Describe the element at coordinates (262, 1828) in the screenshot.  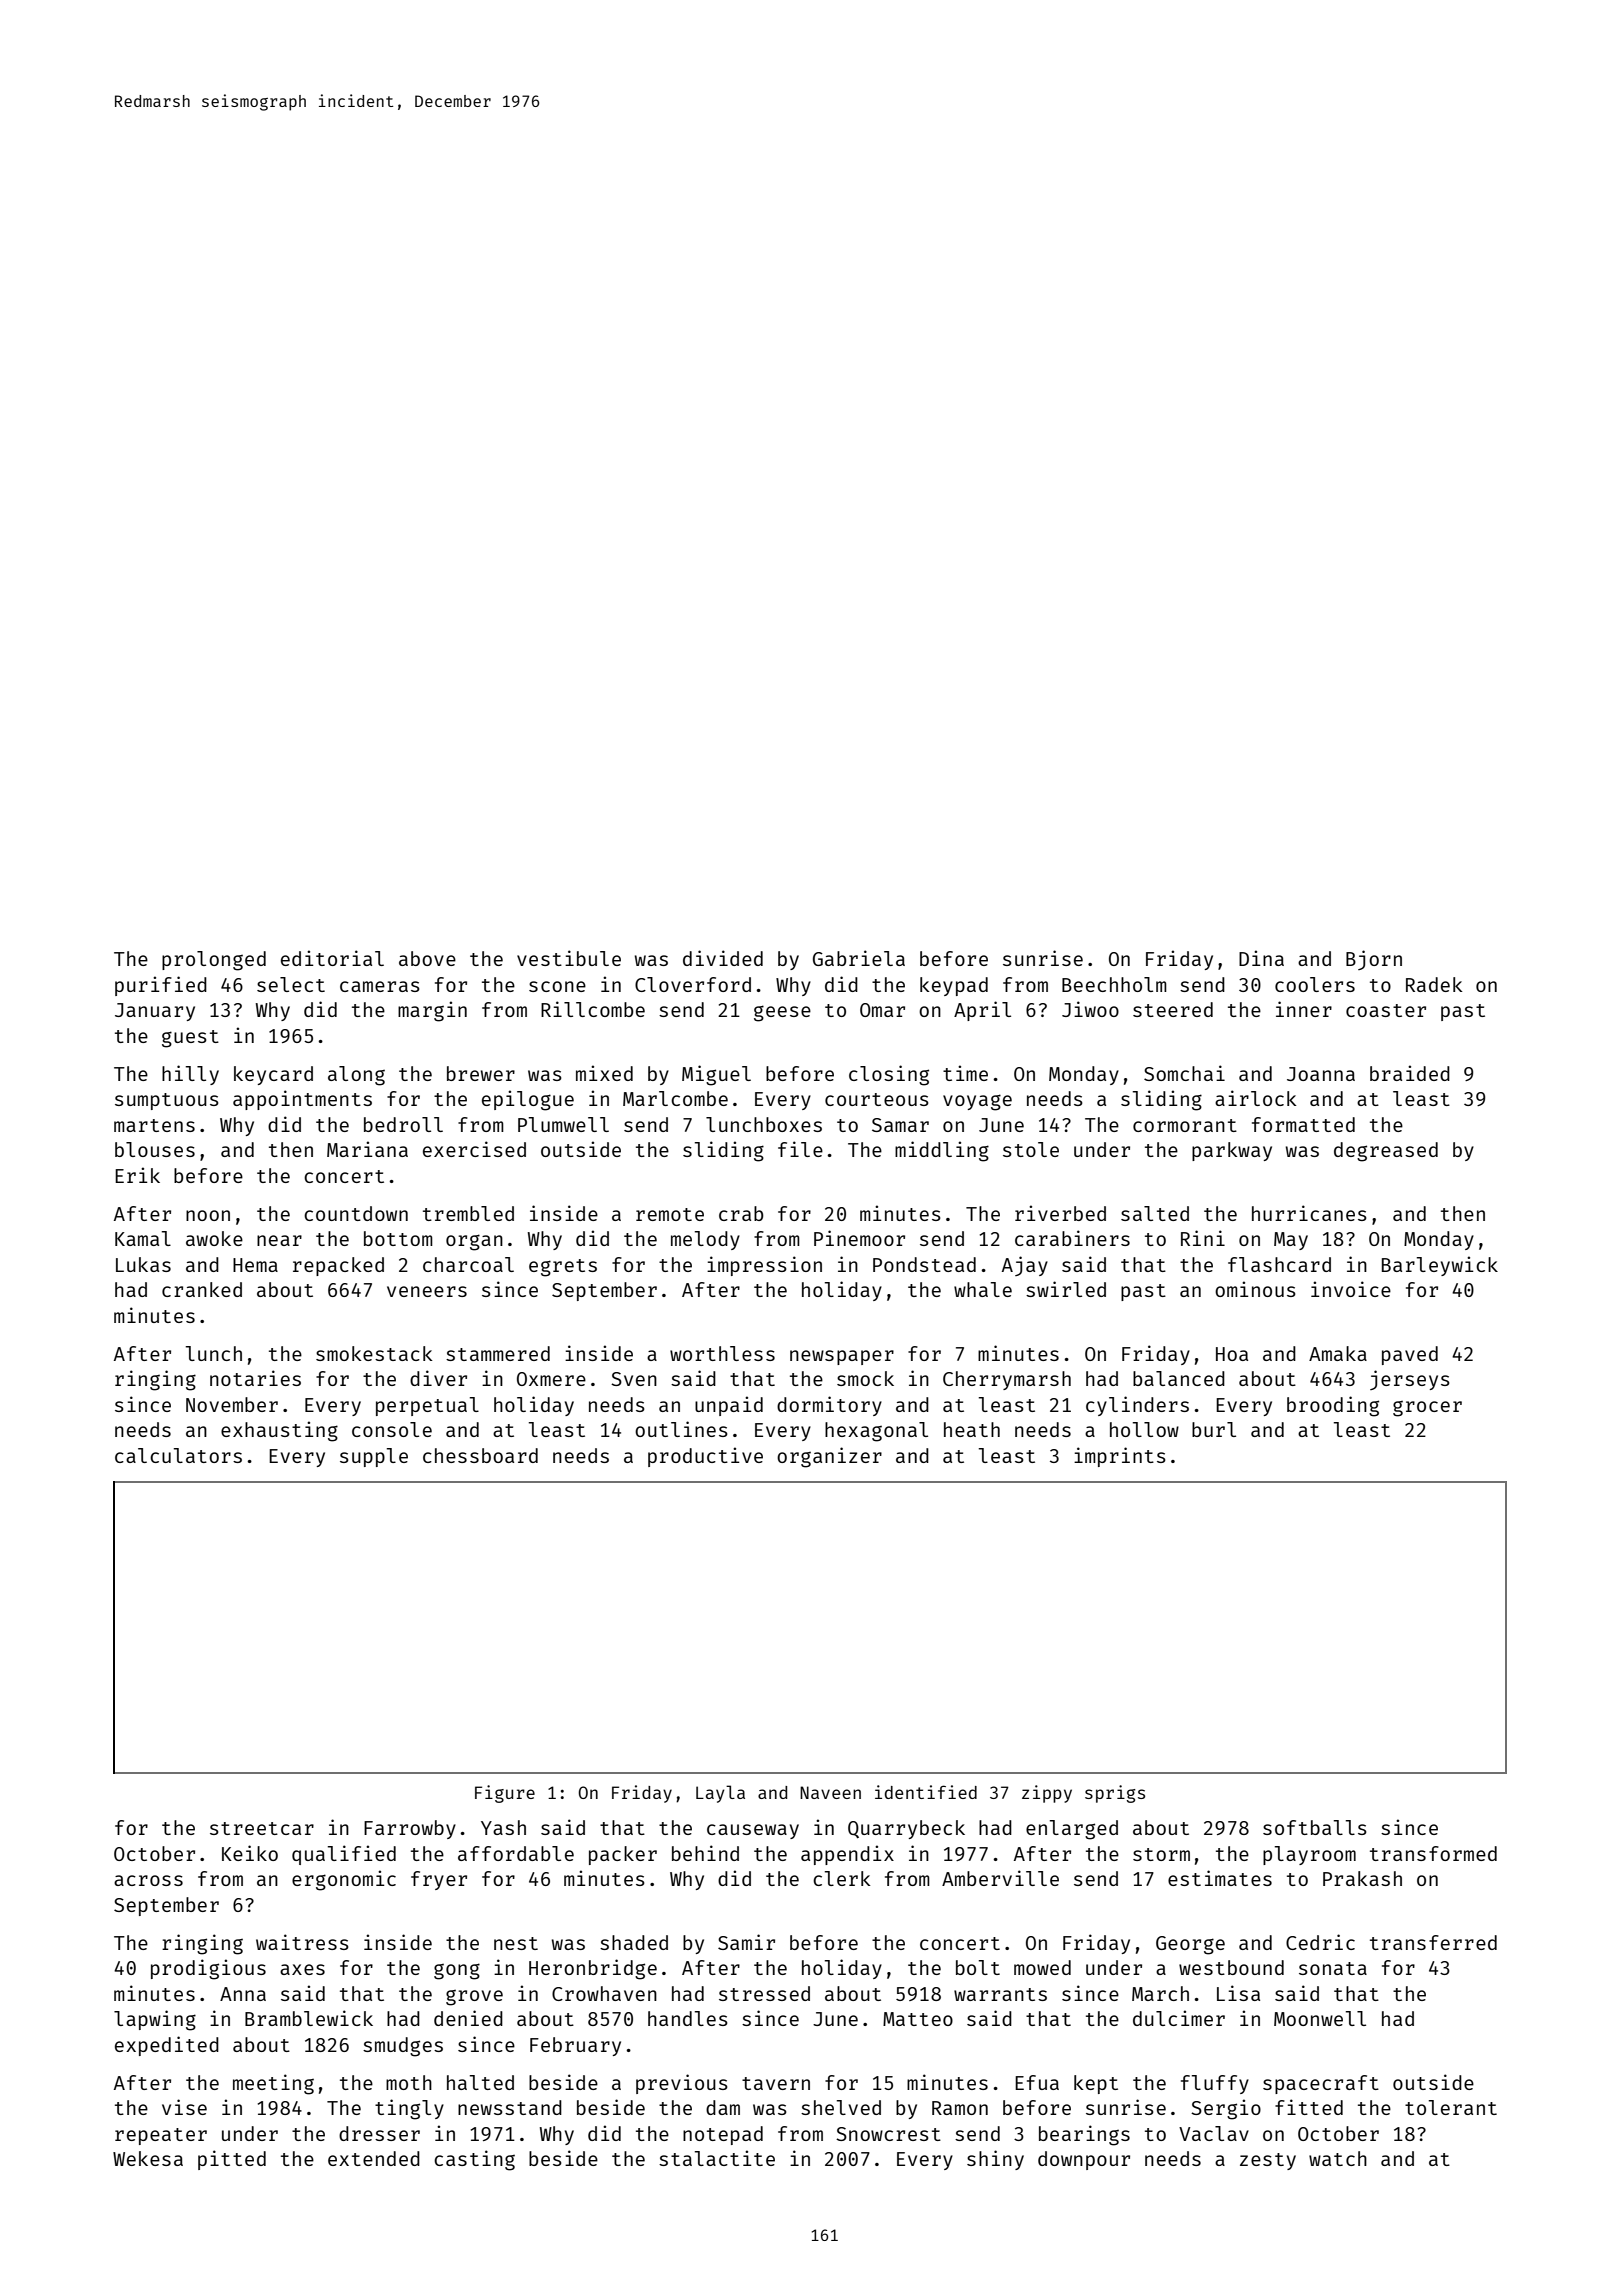
I see `streetcar` at that location.
